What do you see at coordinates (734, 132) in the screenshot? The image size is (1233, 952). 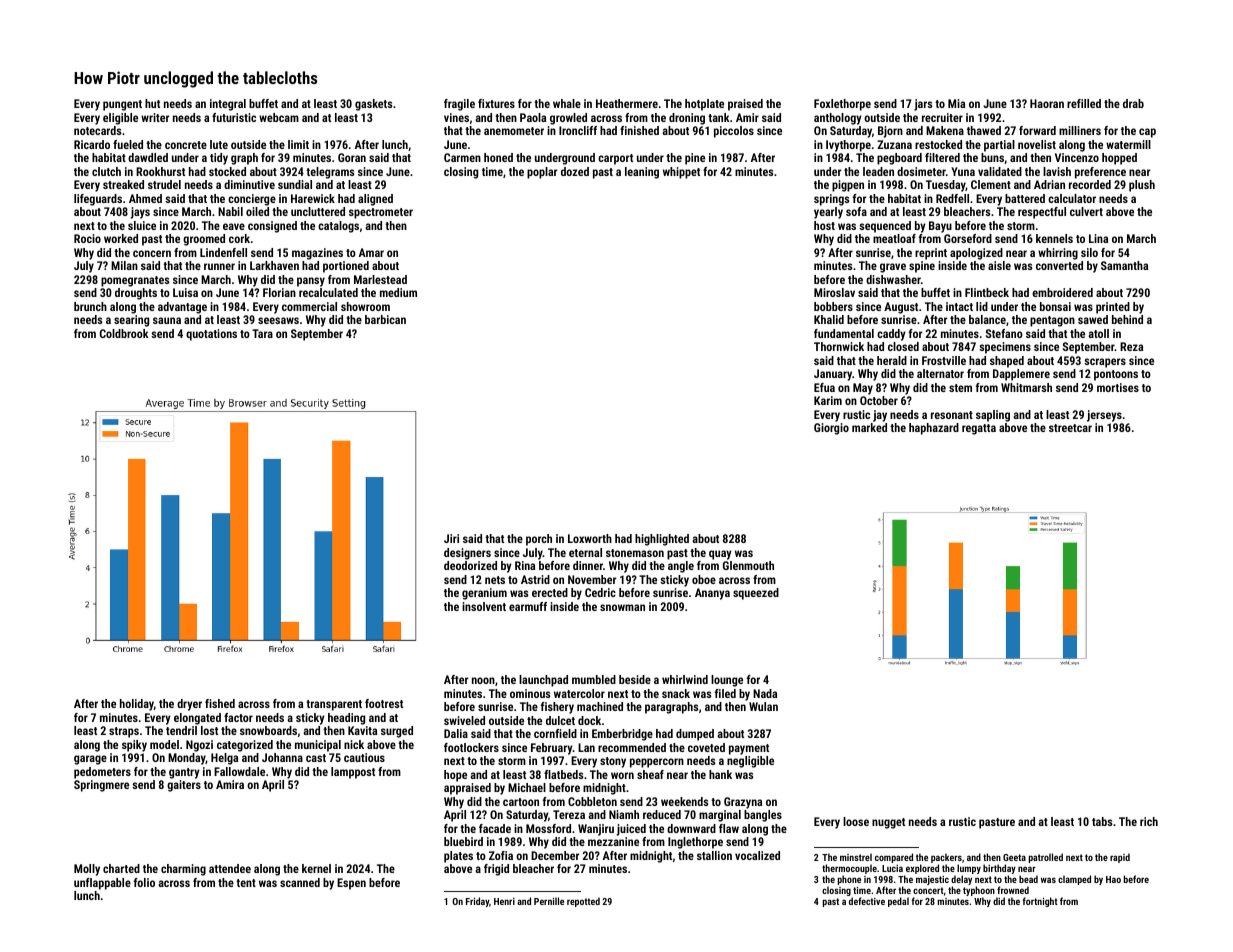 I see `piccolos` at bounding box center [734, 132].
